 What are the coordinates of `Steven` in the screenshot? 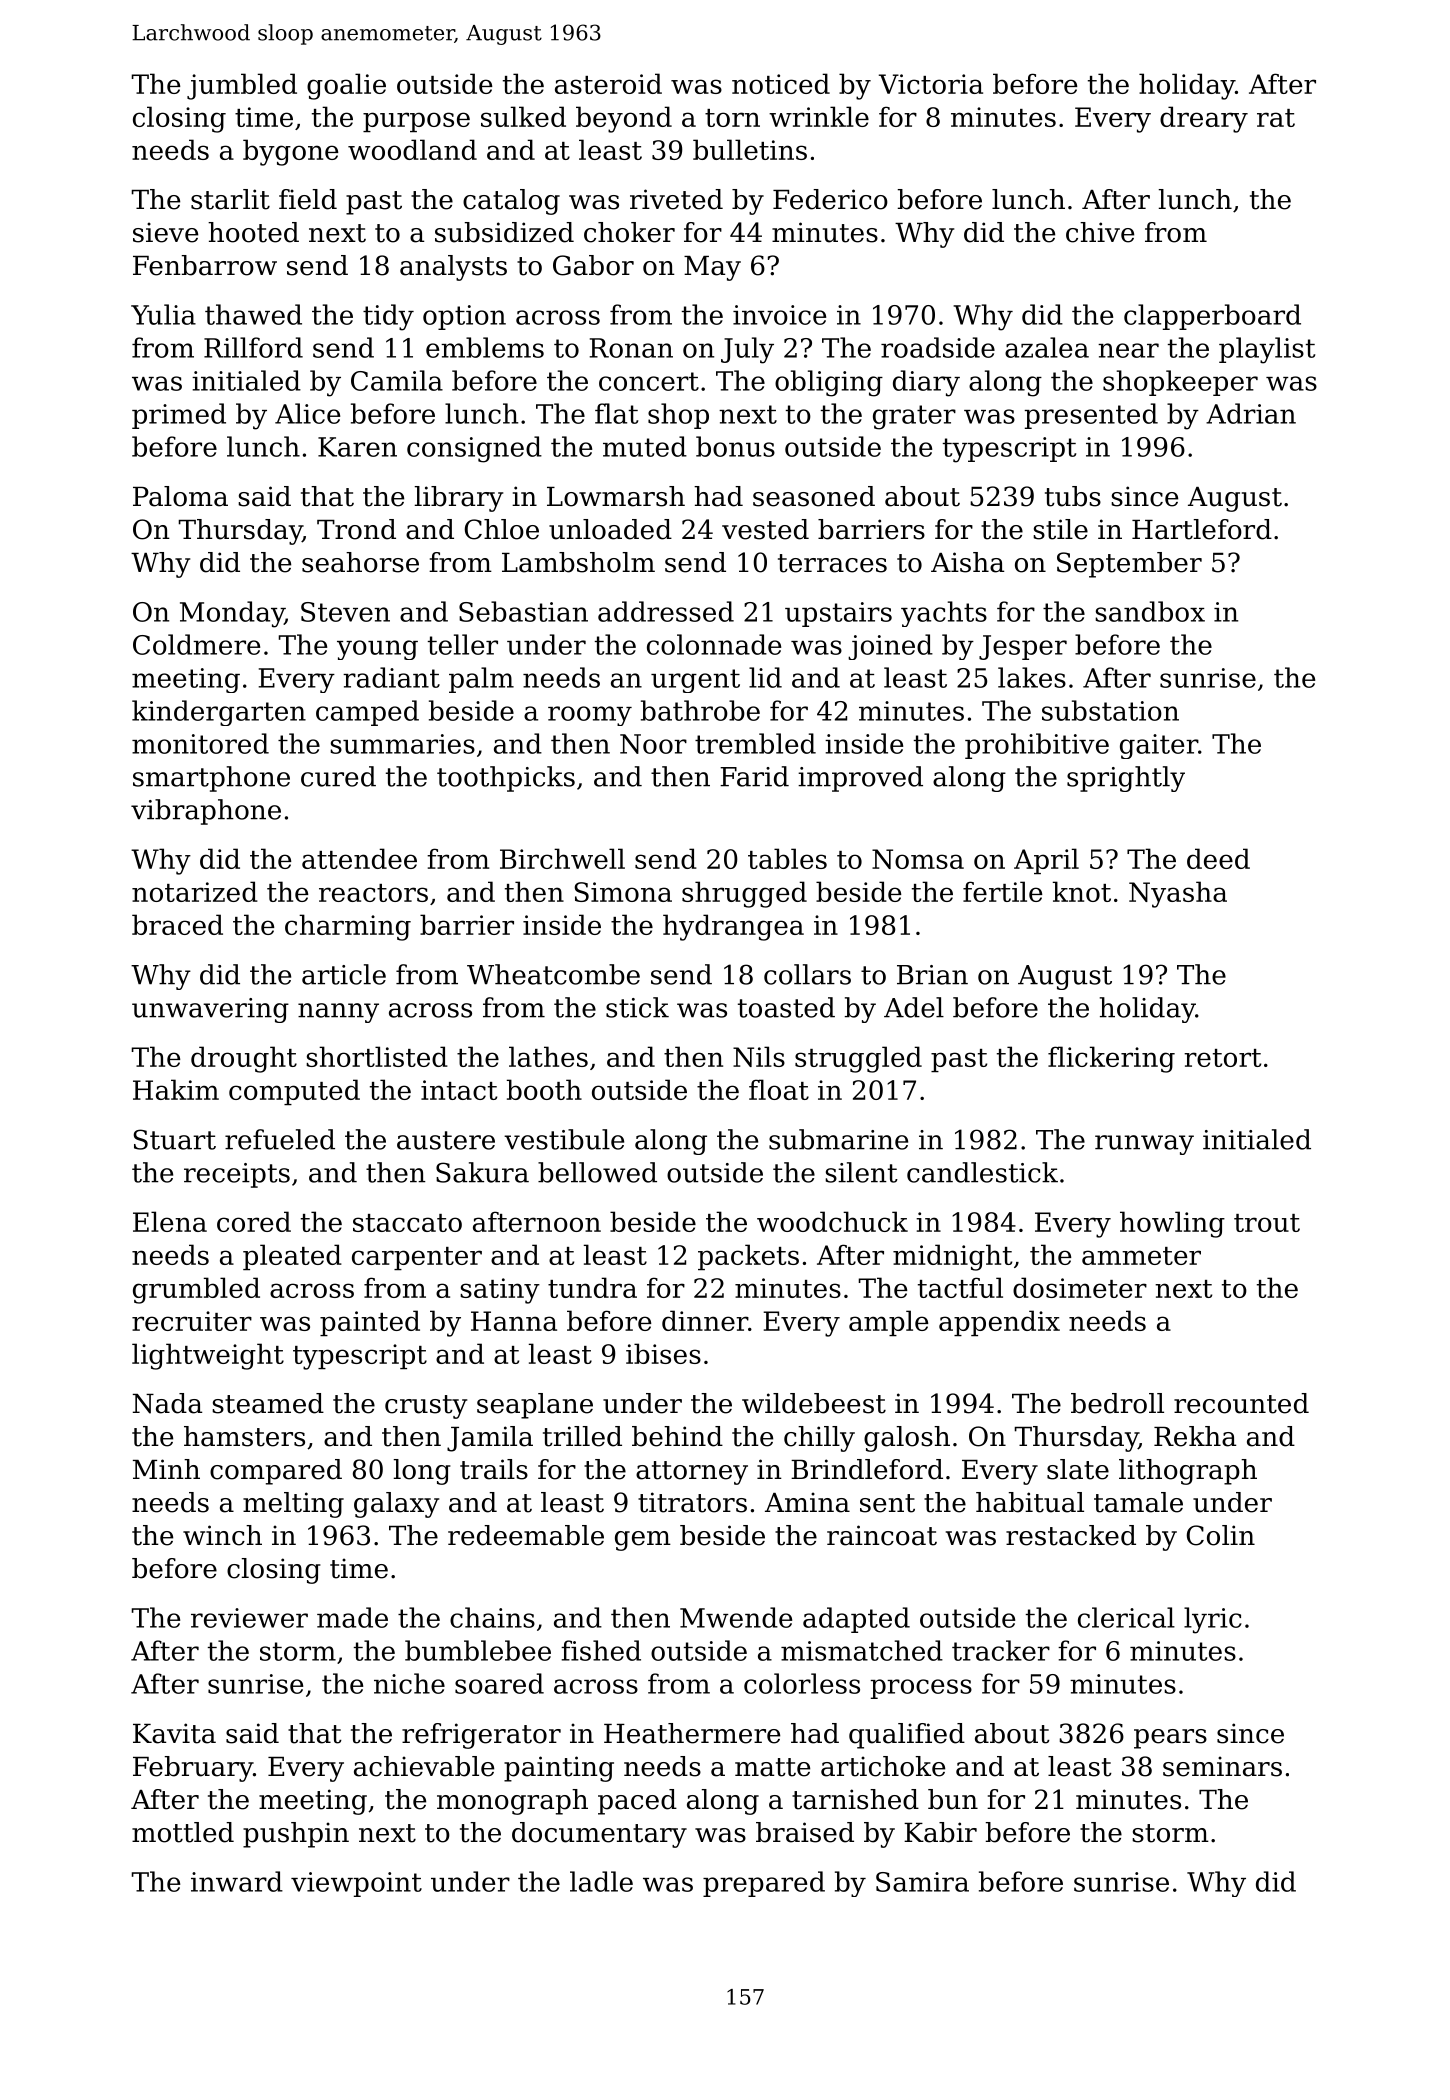 It's located at (345, 612).
